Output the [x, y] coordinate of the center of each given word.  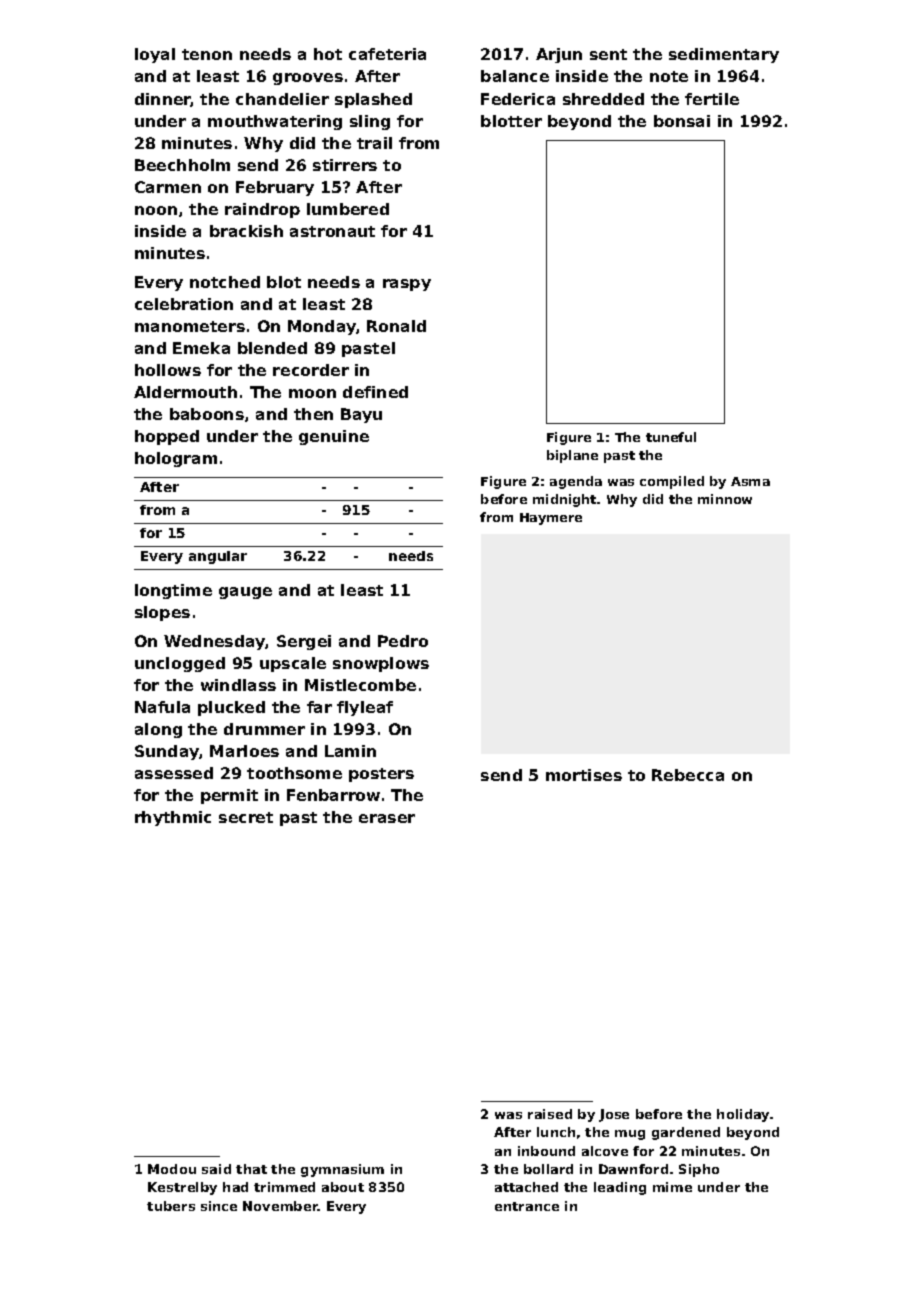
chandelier [282, 99]
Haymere [551, 519]
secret [246, 817]
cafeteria [387, 54]
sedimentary [724, 55]
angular [218, 557]
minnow [725, 499]
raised [550, 1114]
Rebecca [688, 775]
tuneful [671, 437]
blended [272, 348]
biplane [572, 456]
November [280, 1206]
